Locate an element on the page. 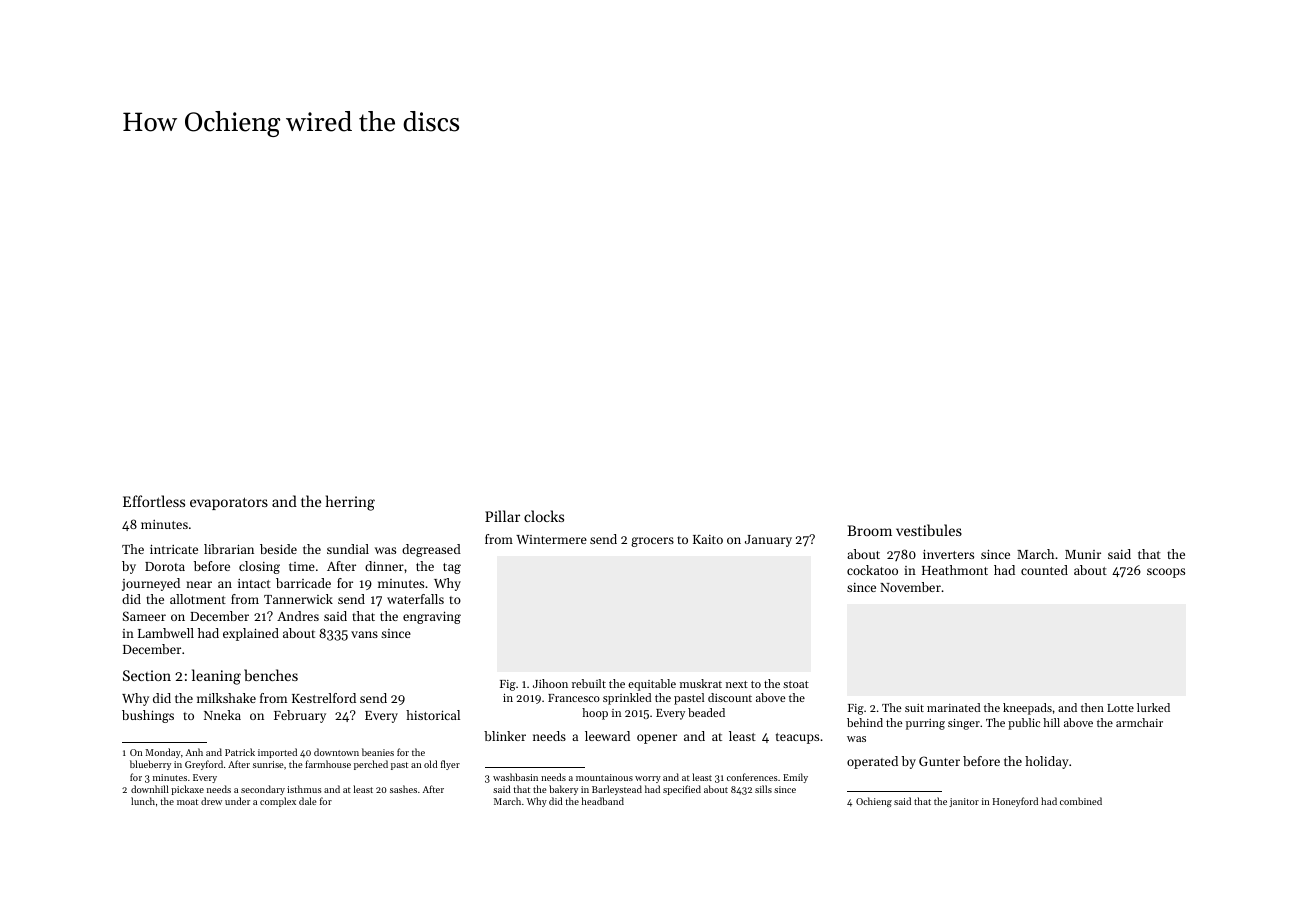  intricate is located at coordinates (174, 549).
